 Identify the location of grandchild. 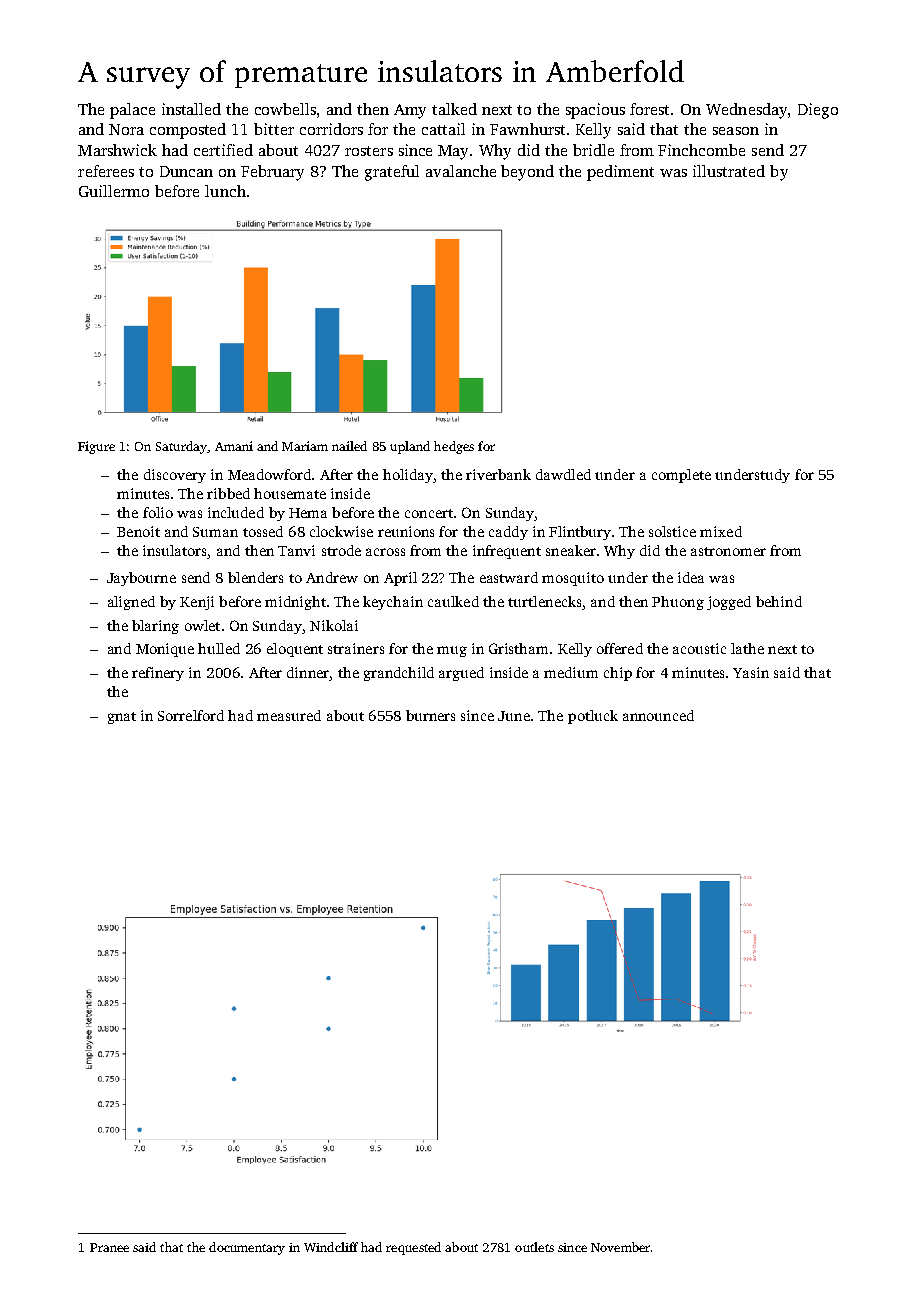
(399, 674).
